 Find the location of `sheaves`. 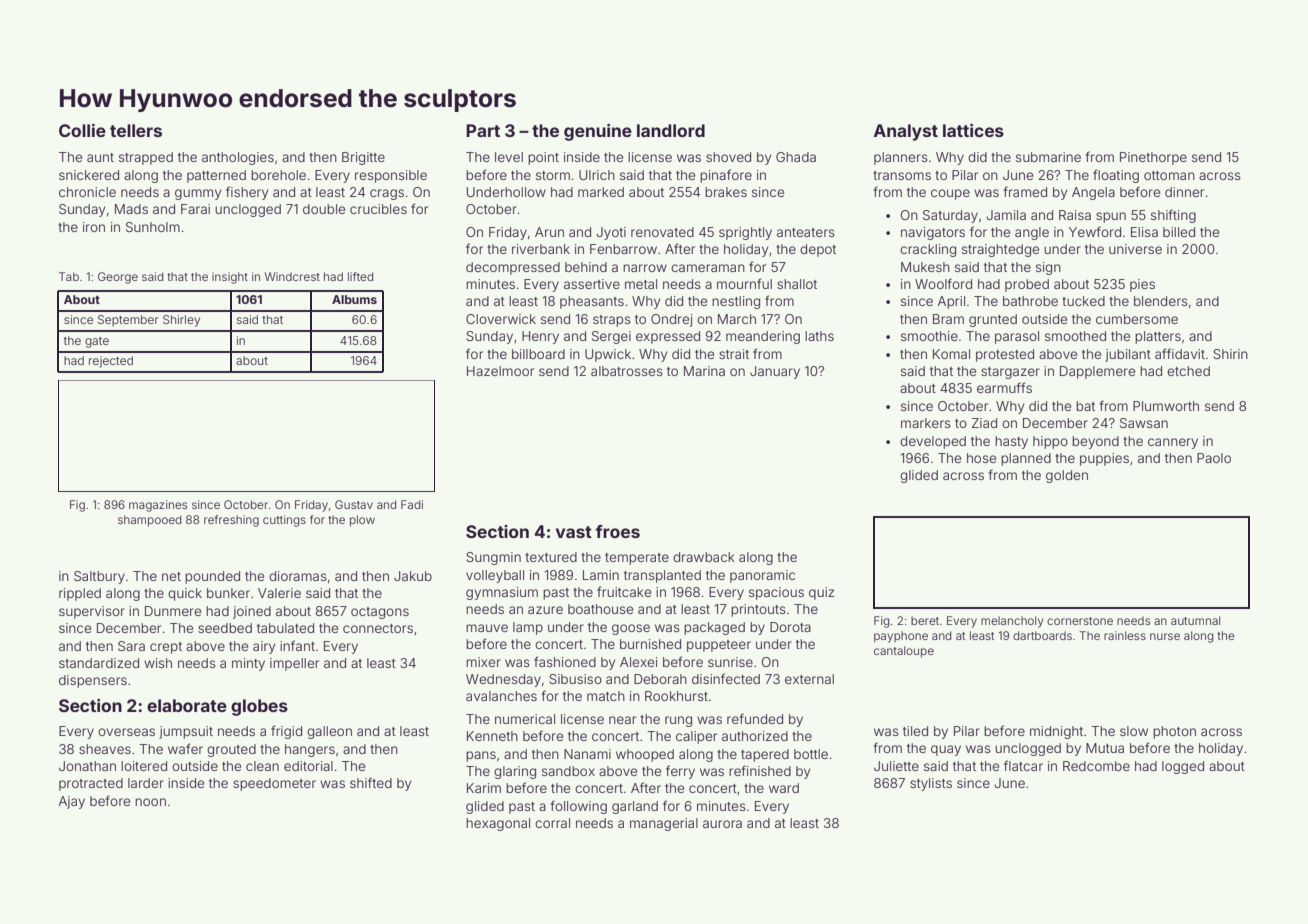

sheaves is located at coordinates (105, 749).
